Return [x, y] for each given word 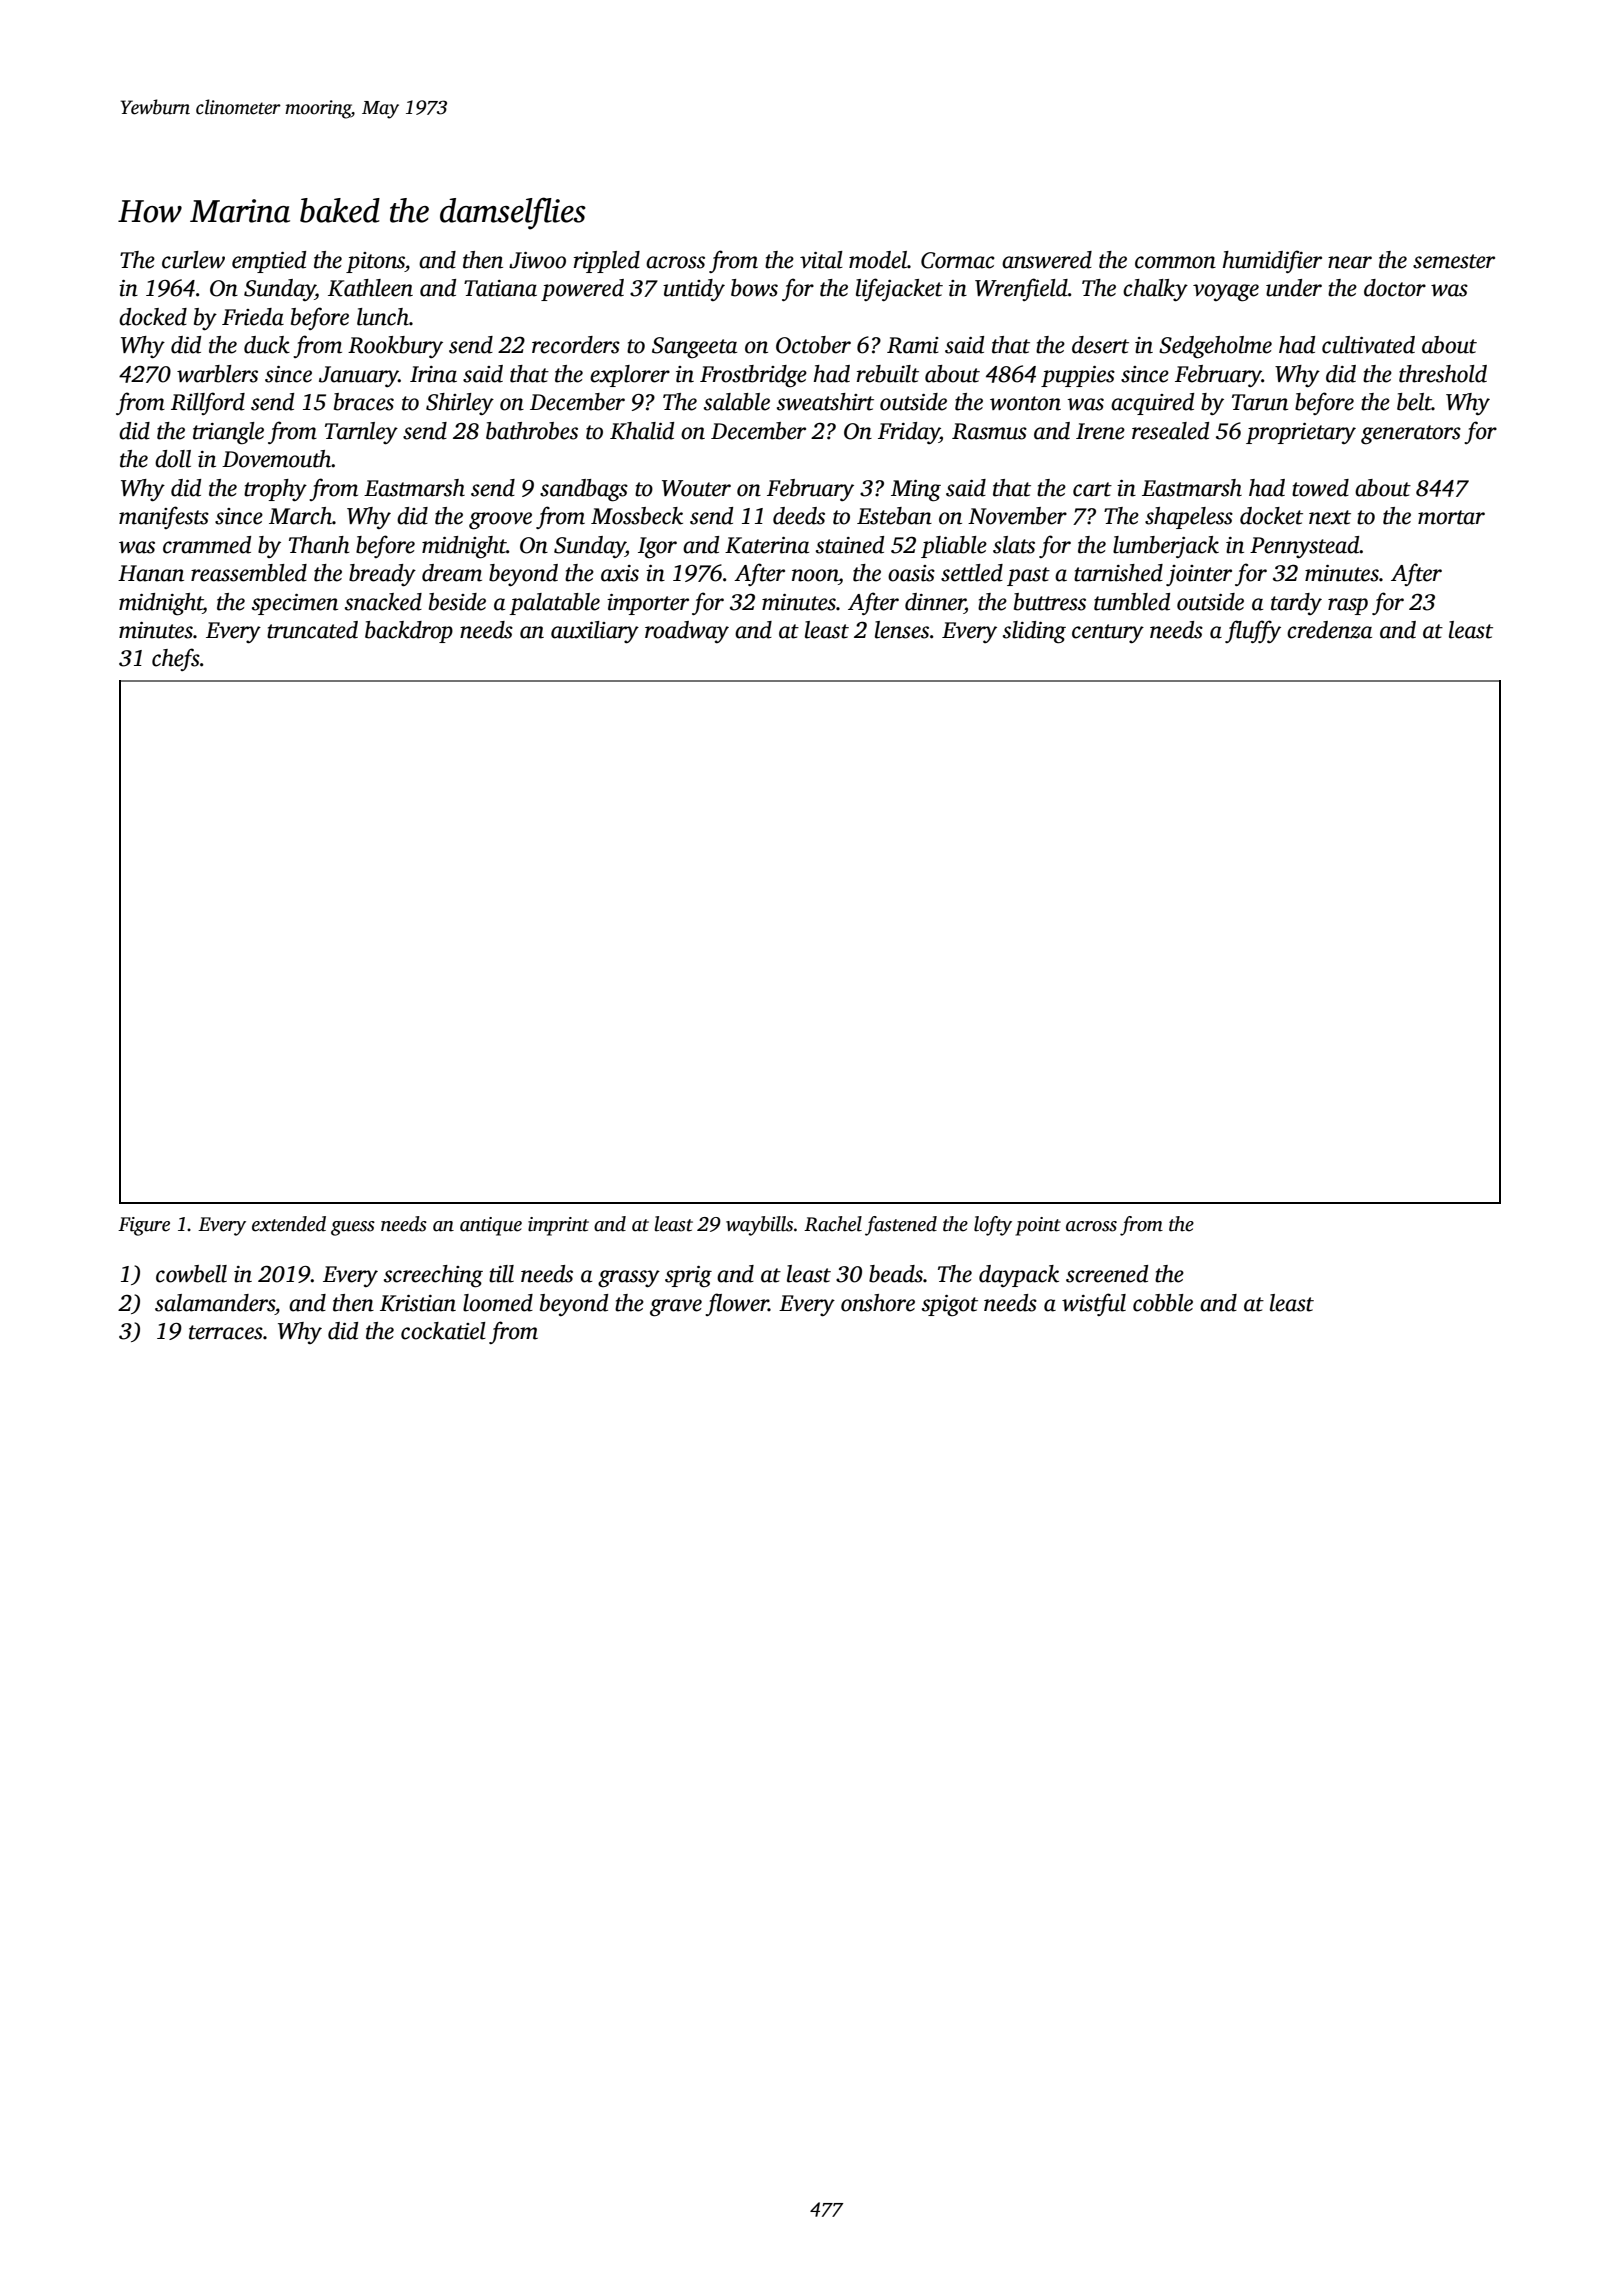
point [1038, 1226]
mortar [1451, 517]
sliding [1034, 632]
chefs [176, 659]
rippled [607, 262]
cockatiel [443, 1331]
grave [676, 1308]
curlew [193, 260]
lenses [902, 630]
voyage [1226, 293]
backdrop [409, 632]
